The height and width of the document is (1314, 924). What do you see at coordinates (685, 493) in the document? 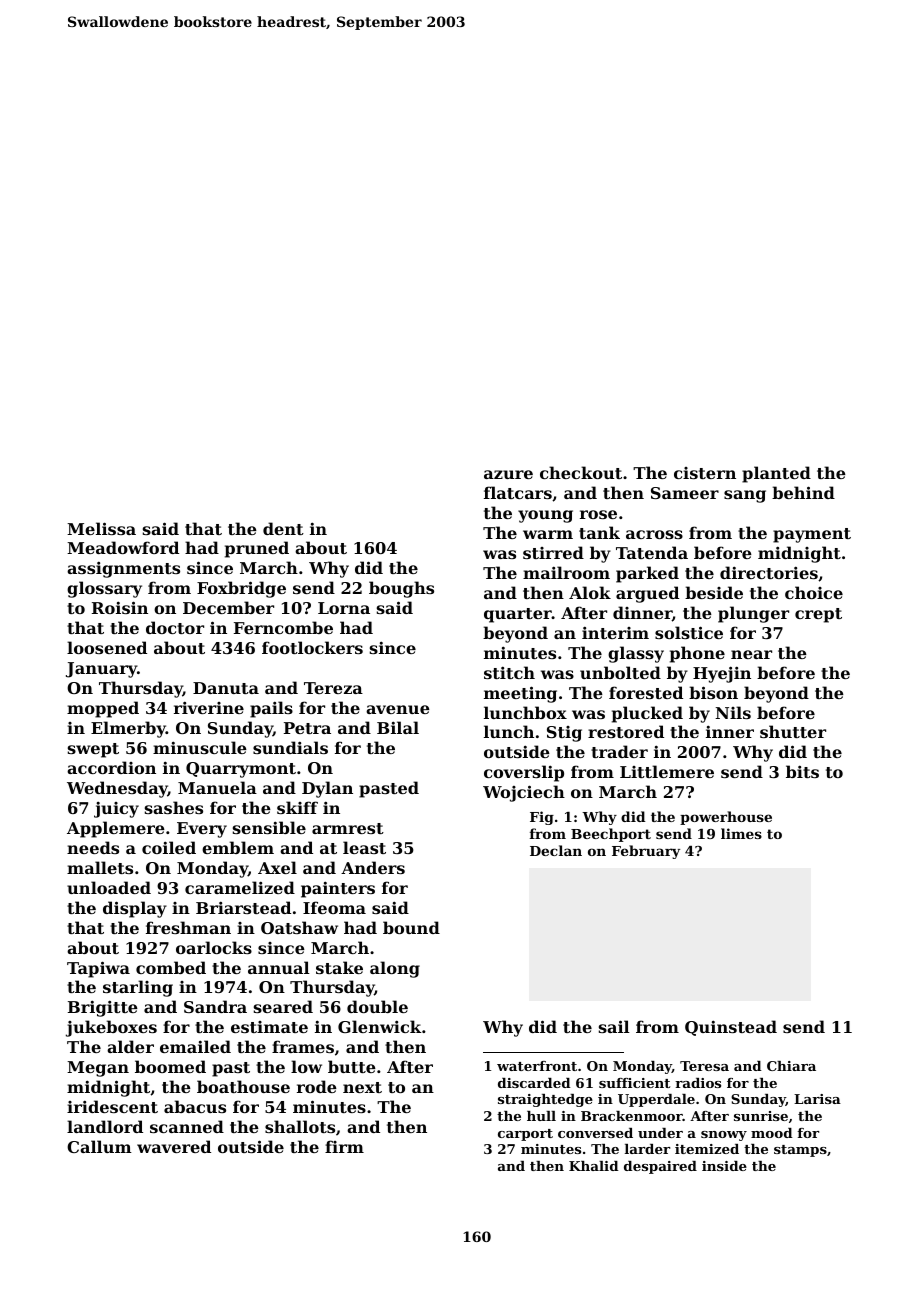
I see `Sameer` at bounding box center [685, 493].
